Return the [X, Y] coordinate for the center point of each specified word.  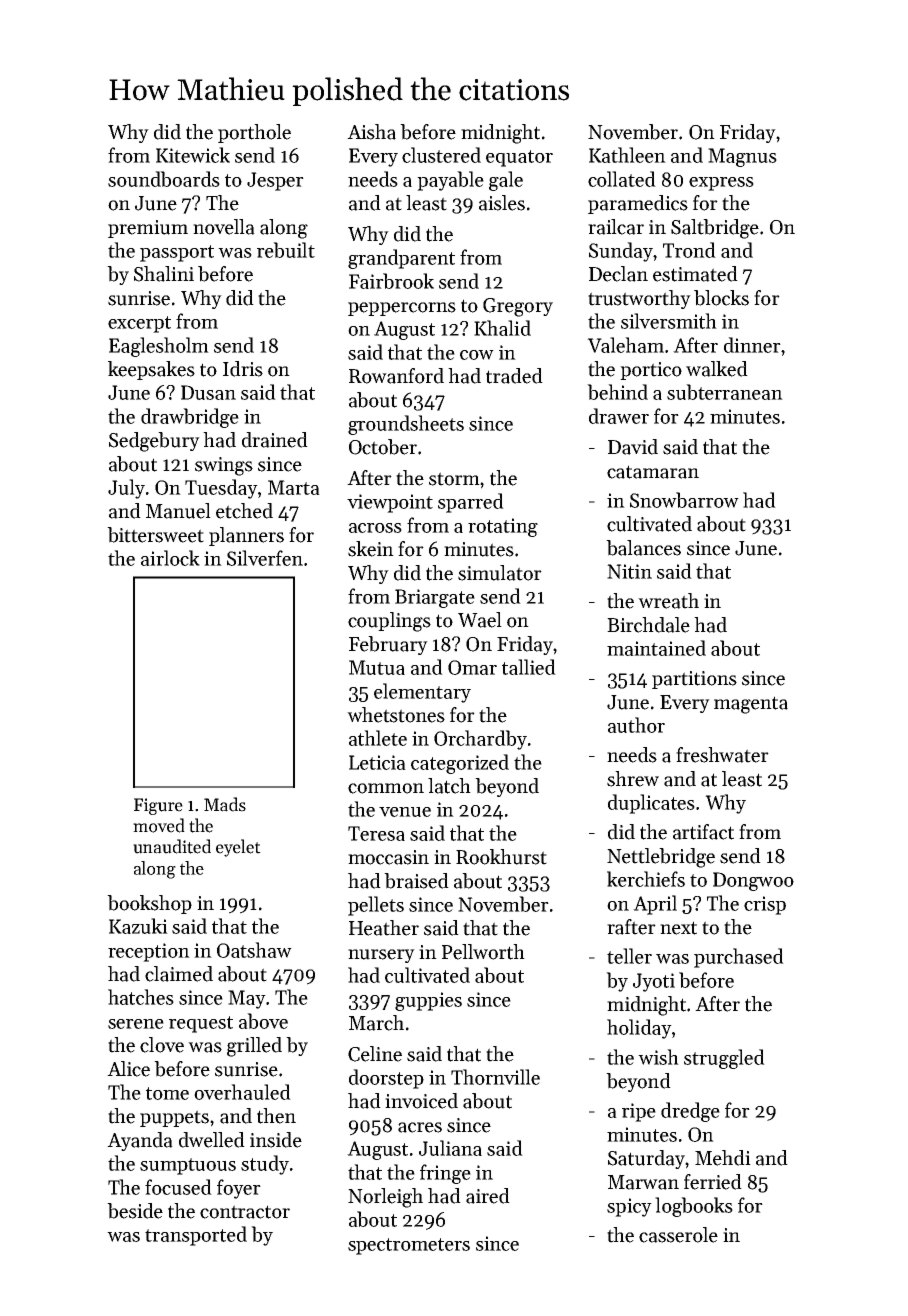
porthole [254, 133]
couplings [389, 622]
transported [196, 1236]
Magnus [742, 157]
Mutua [377, 667]
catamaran [653, 472]
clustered [441, 155]
